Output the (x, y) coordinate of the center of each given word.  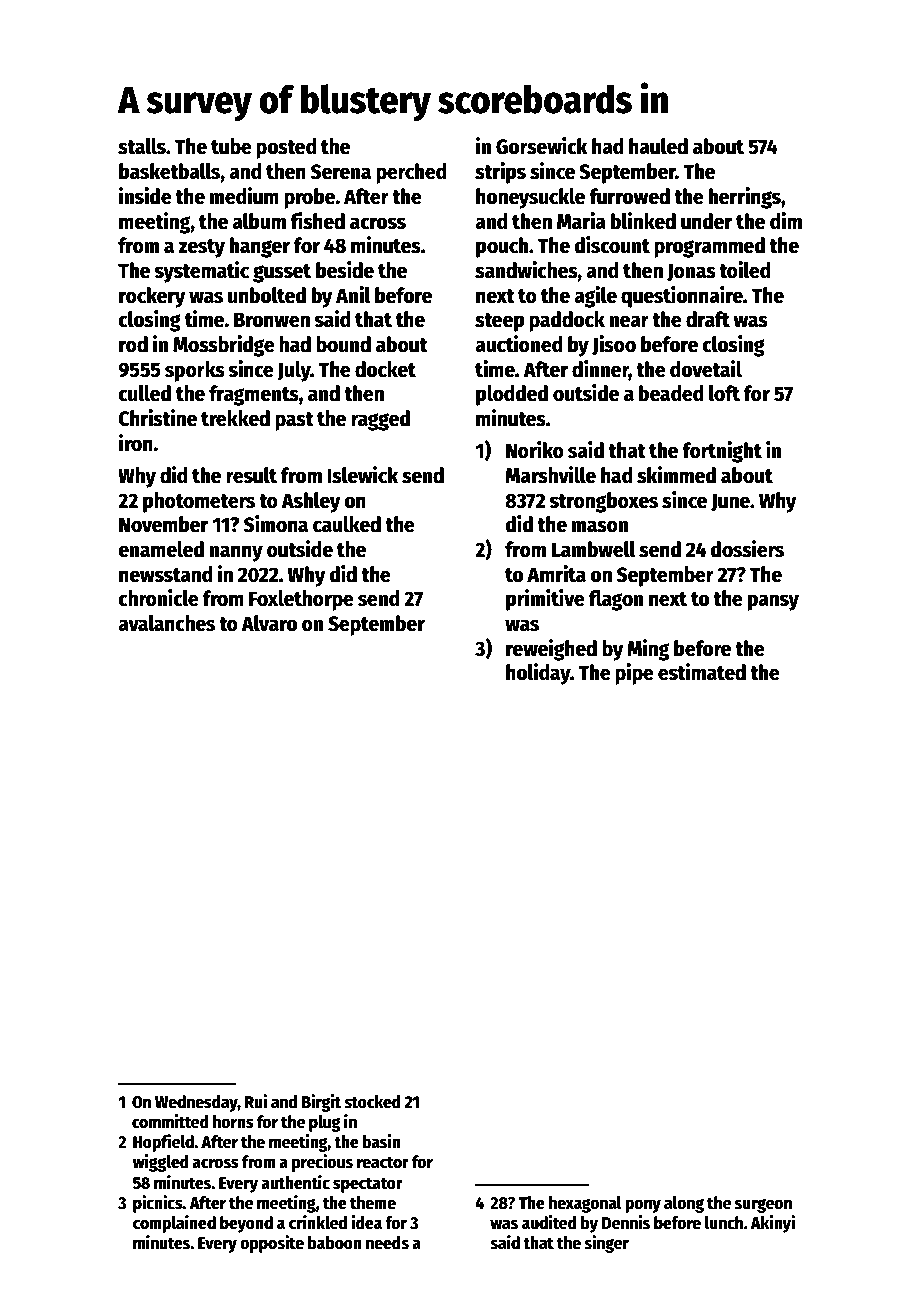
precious (322, 1163)
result (251, 475)
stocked (372, 1102)
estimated (702, 672)
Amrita (556, 574)
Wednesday (196, 1103)
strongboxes (603, 502)
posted (286, 148)
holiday (538, 674)
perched (411, 173)
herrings (745, 198)
